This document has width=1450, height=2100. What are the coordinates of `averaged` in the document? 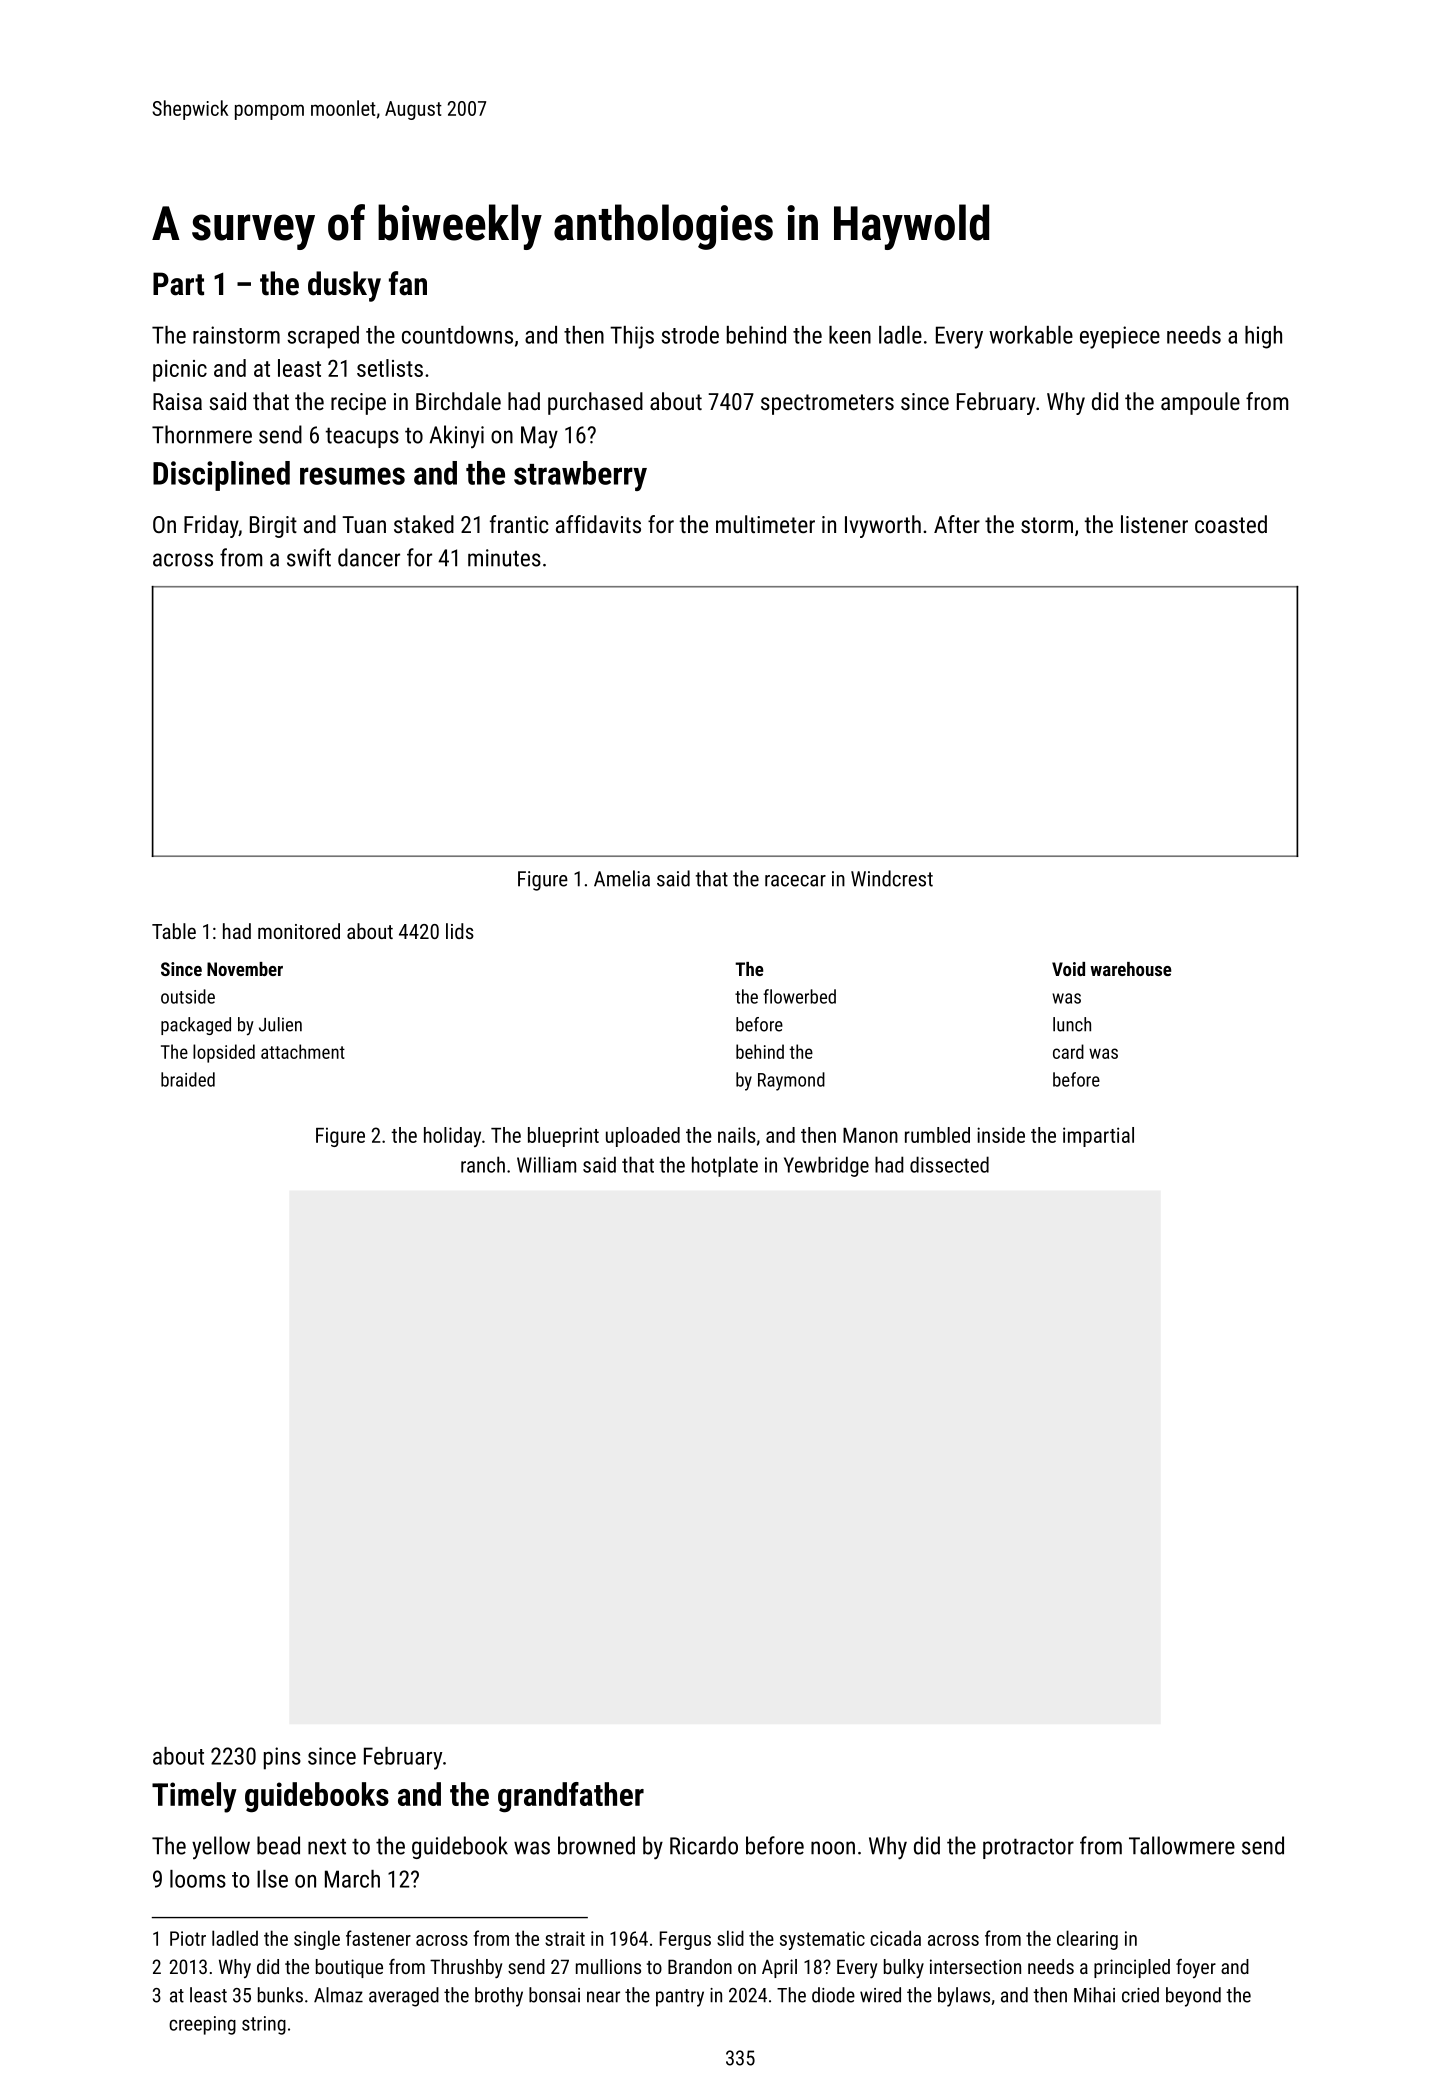 It's located at (404, 1997).
